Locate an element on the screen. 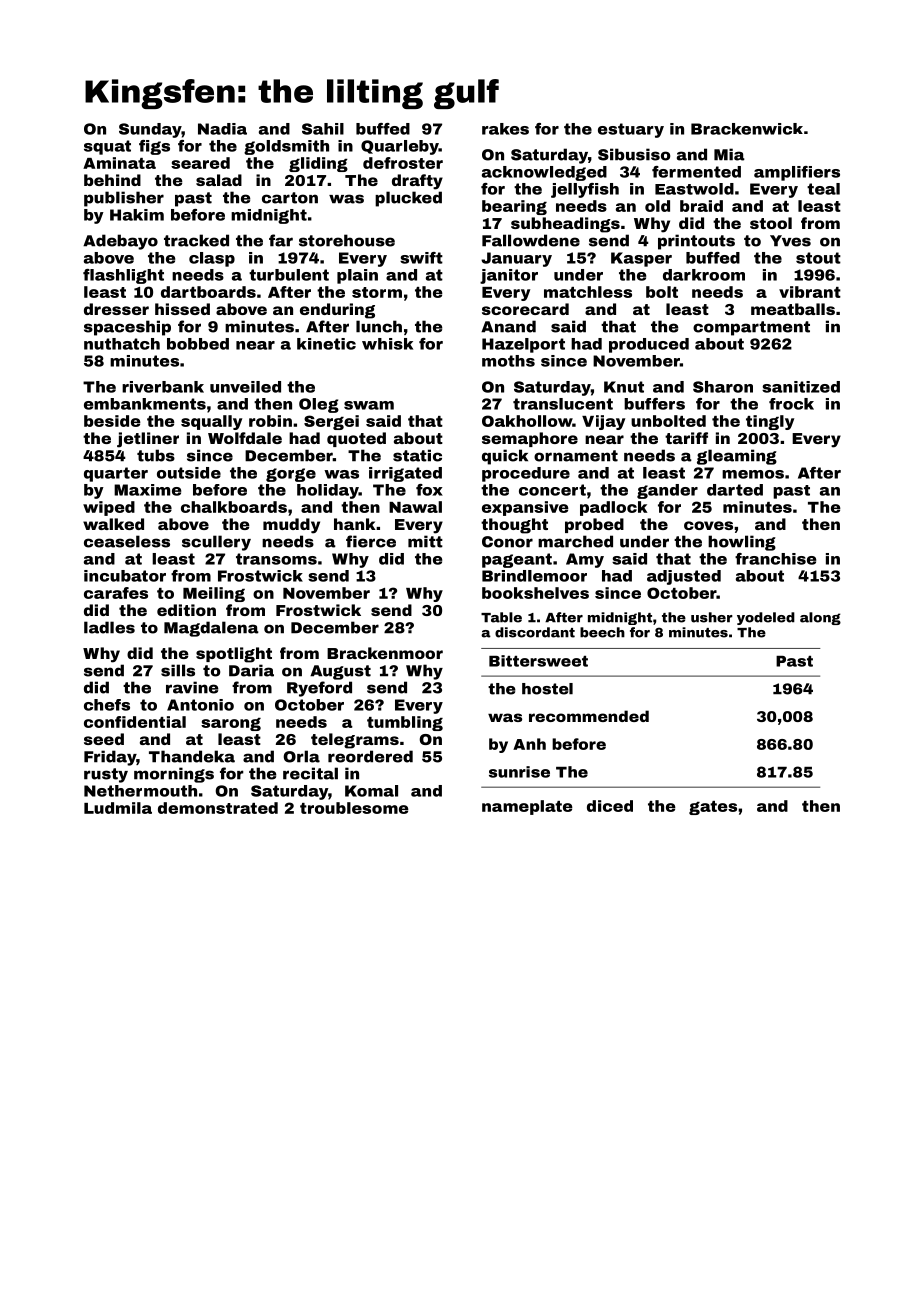  amplifiers is located at coordinates (797, 173).
